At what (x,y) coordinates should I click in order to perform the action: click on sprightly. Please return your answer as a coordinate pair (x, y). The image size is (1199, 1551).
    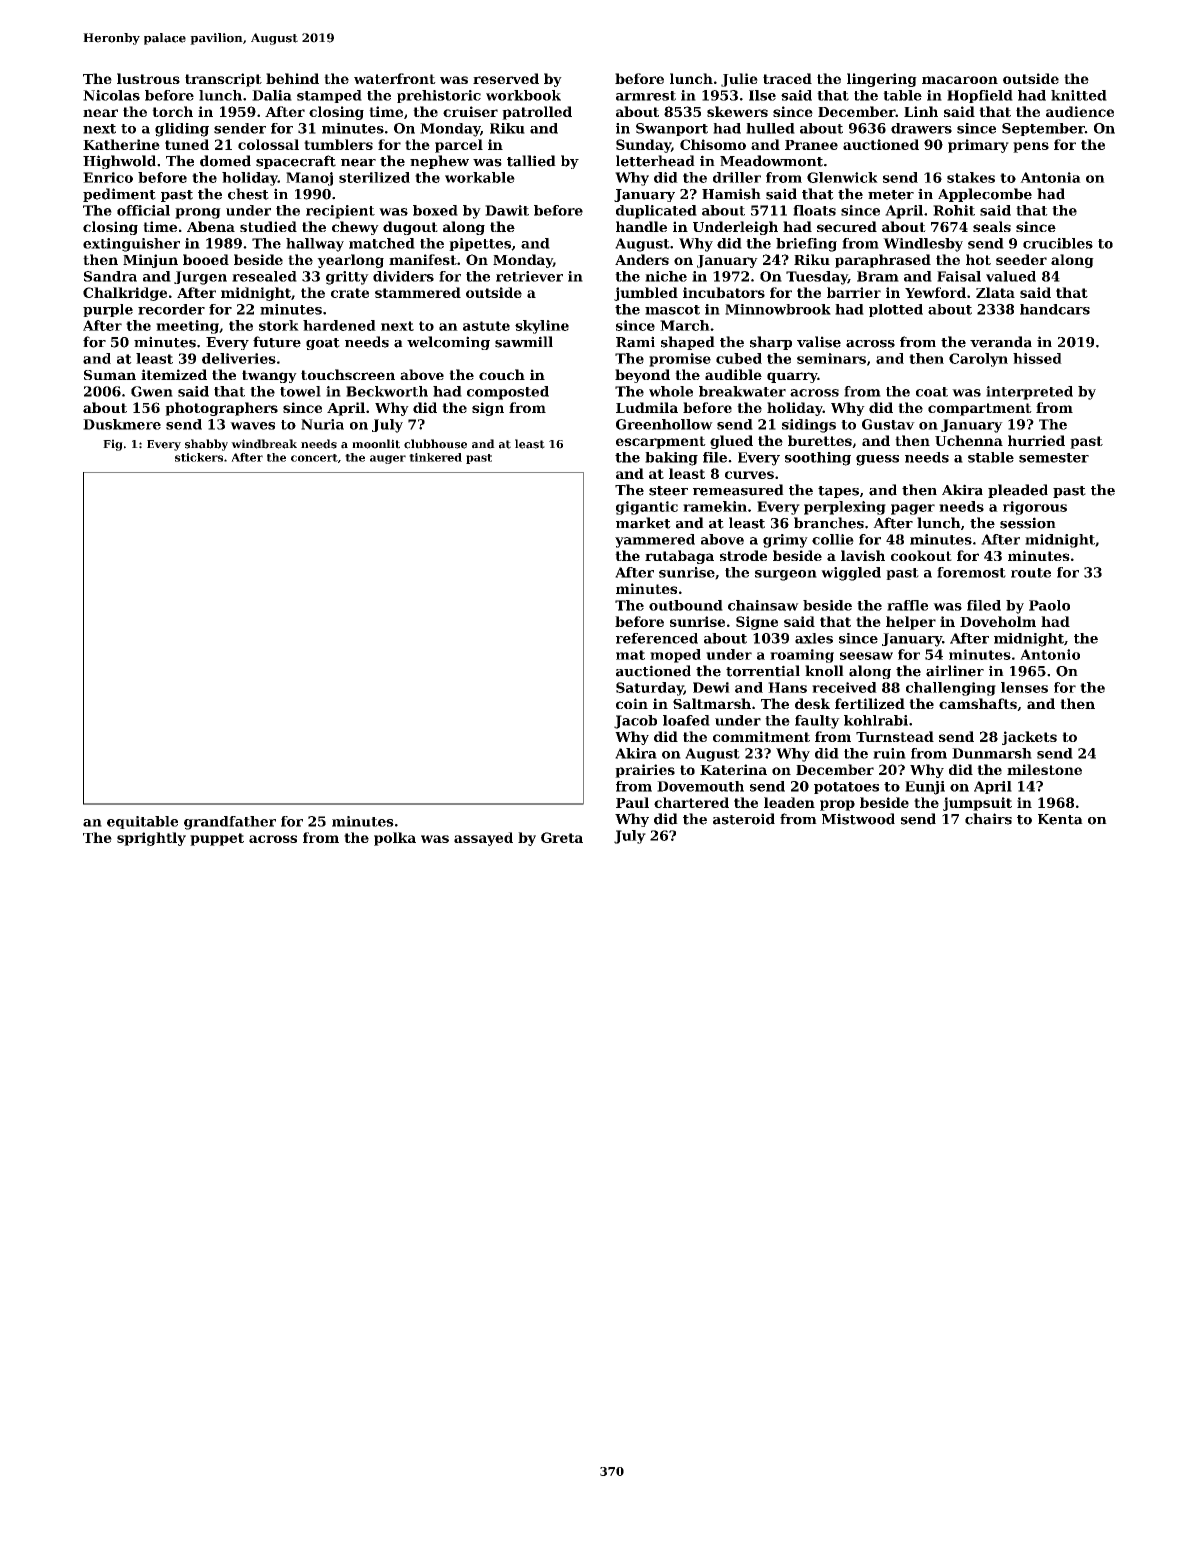
    Looking at the image, I should click on (151, 839).
